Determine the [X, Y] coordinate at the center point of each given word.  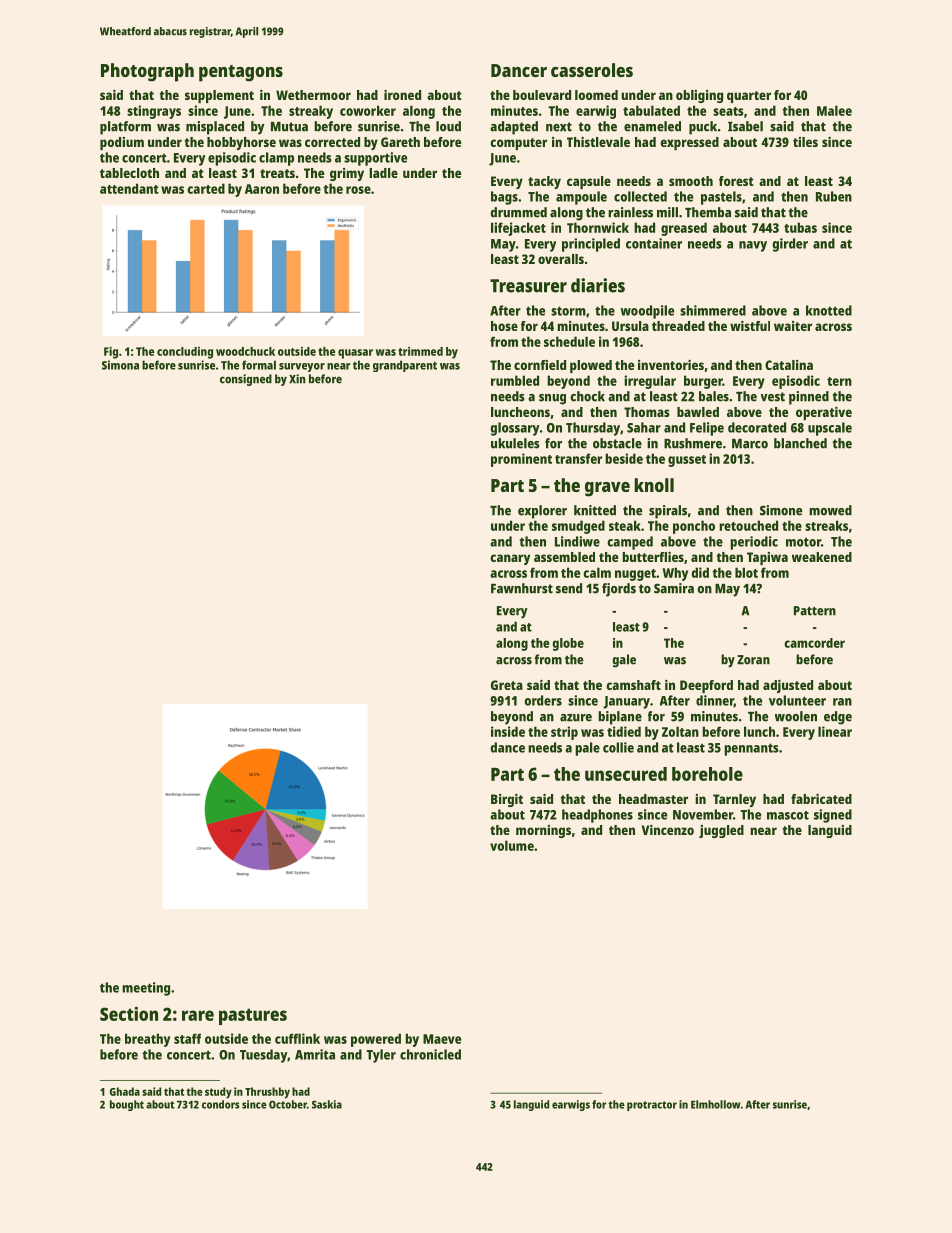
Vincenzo [668, 830]
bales [714, 396]
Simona [120, 365]
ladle [383, 173]
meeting [146, 989]
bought [127, 1105]
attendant [129, 188]
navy [753, 246]
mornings [543, 831]
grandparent [405, 366]
